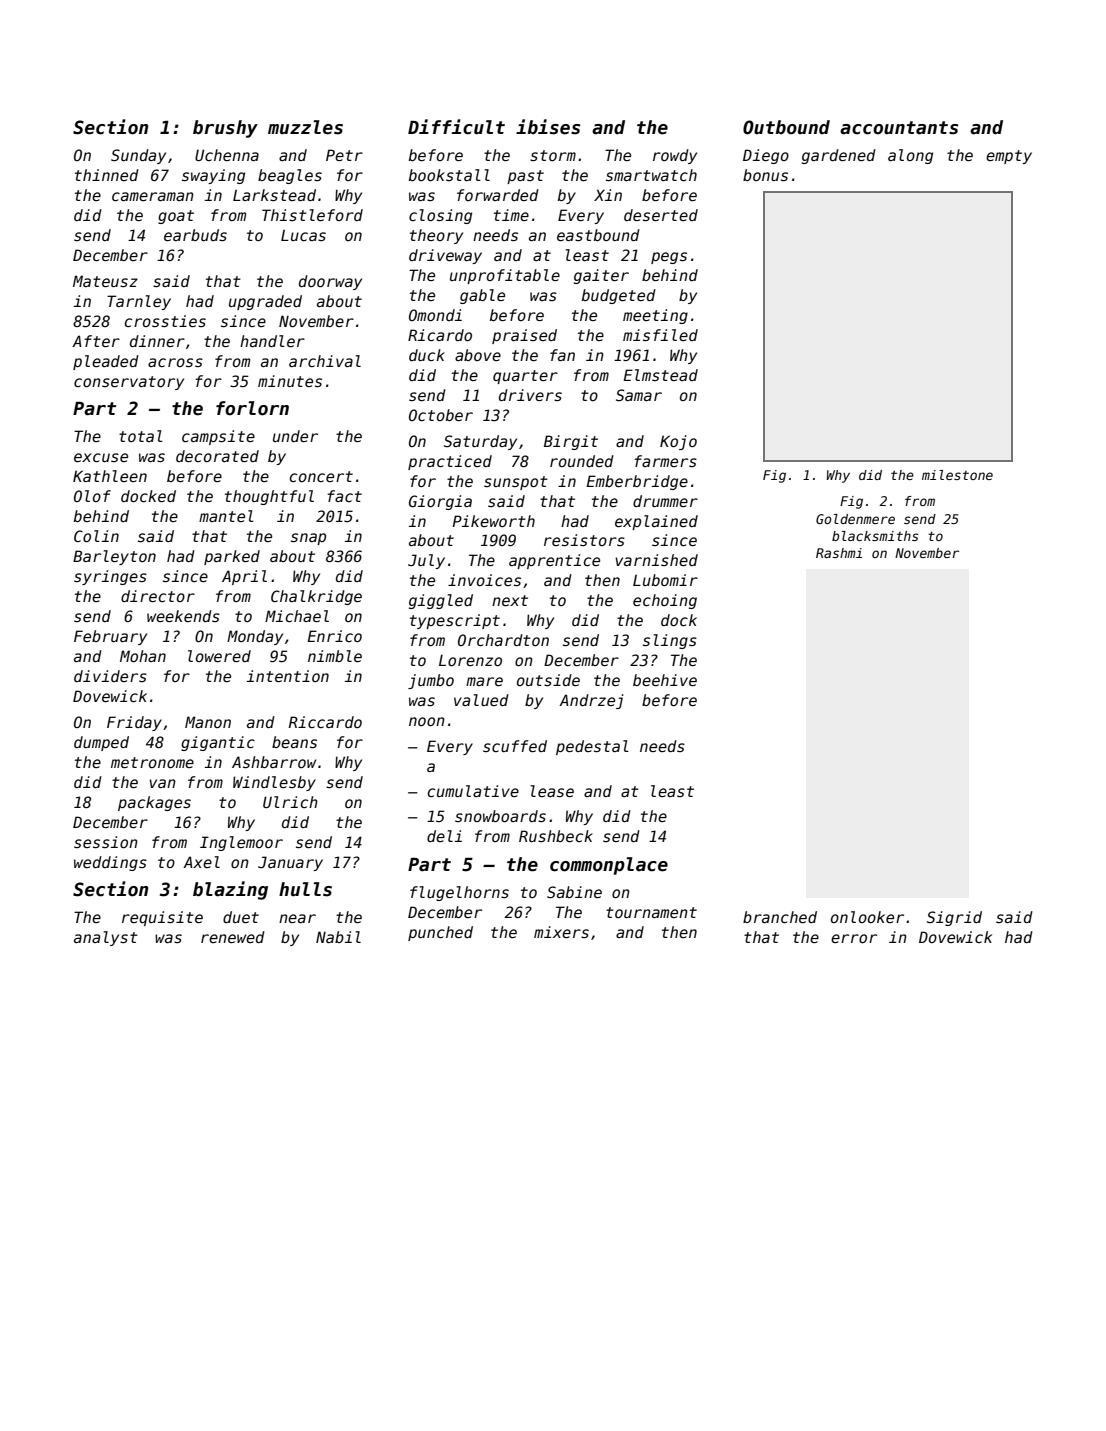 This image has width=1106, height=1431. I want to click on Sunday, so click(138, 156).
